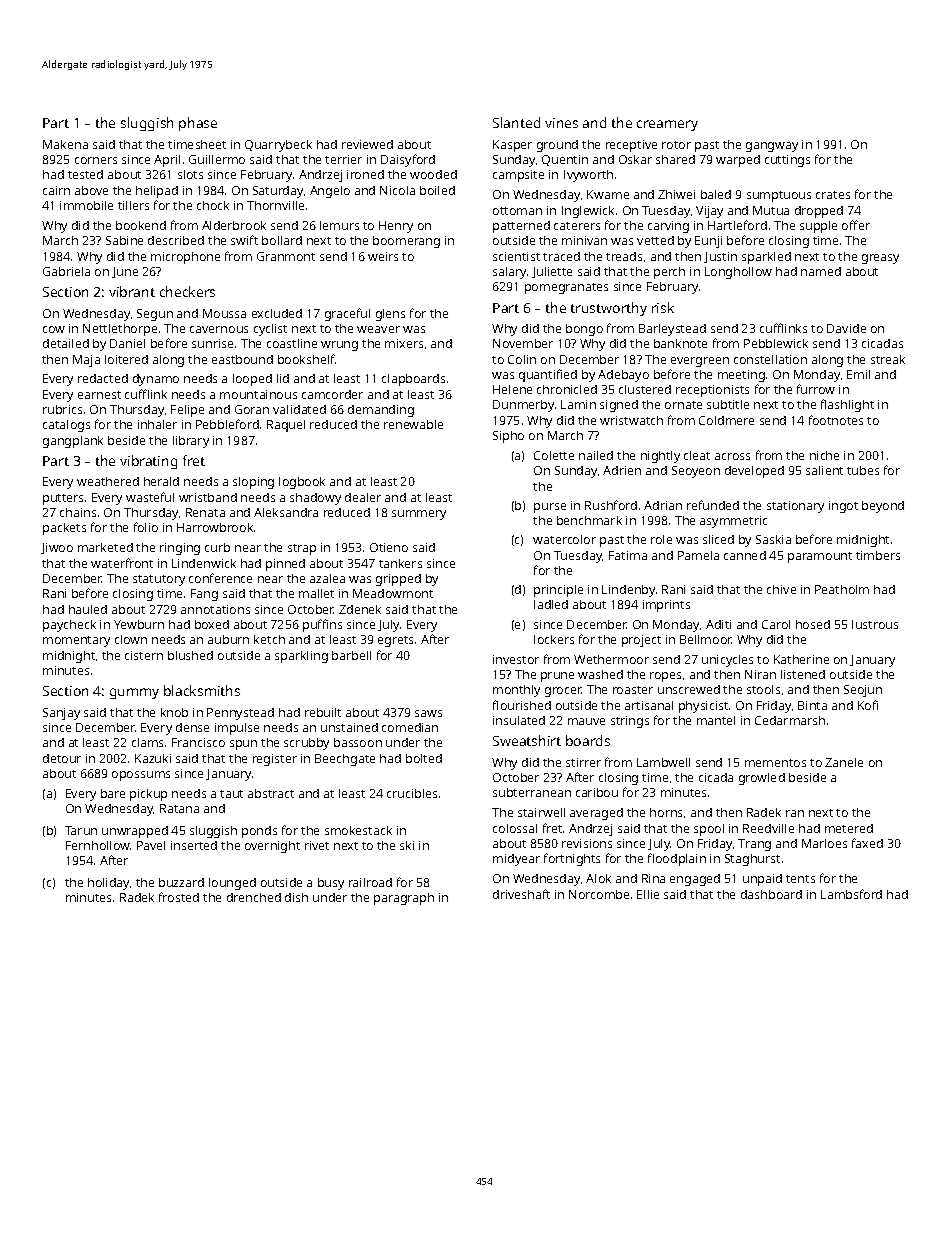  What do you see at coordinates (754, 472) in the document?
I see `developed` at bounding box center [754, 472].
